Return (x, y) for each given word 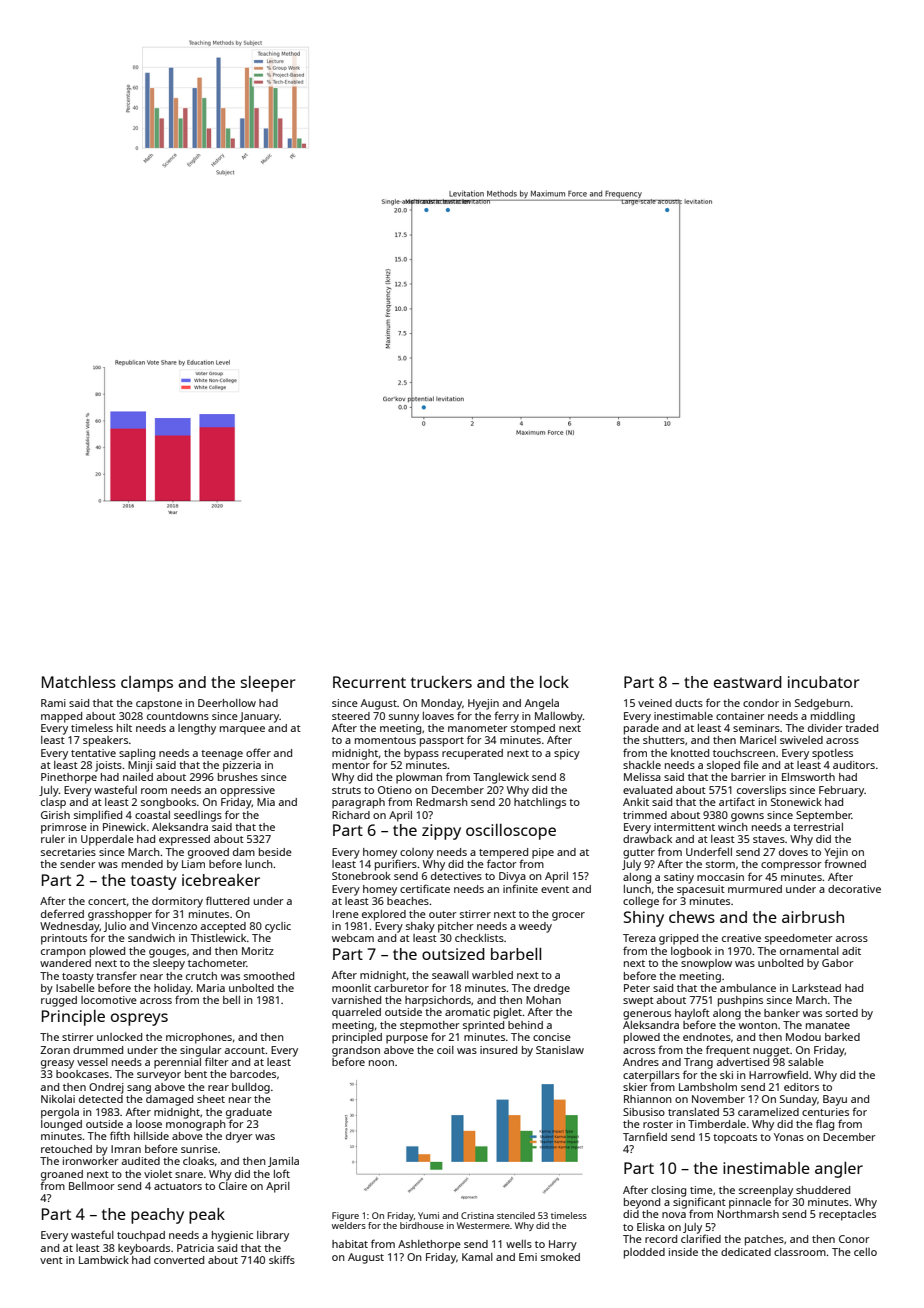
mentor (351, 765)
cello (865, 1252)
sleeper (268, 684)
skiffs (282, 1259)
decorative (854, 889)
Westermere (483, 1225)
